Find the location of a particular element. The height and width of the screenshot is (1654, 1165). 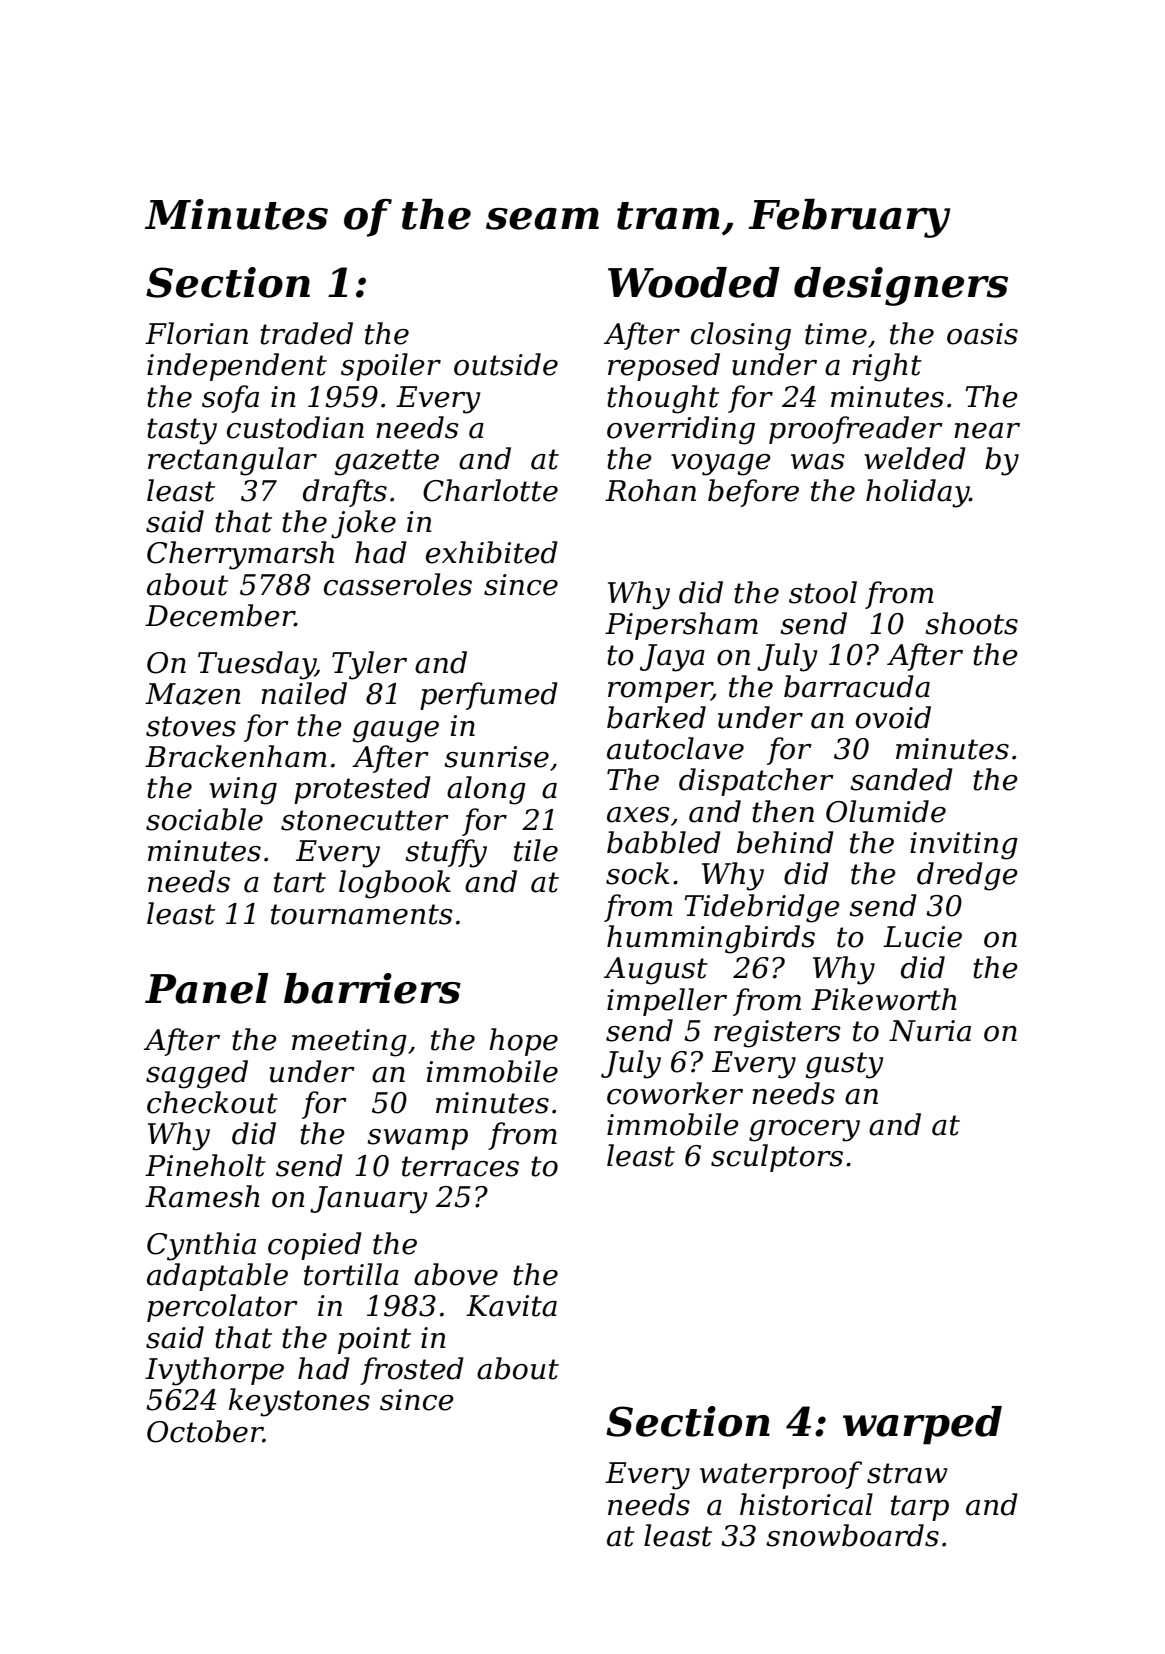

Wooded is located at coordinates (694, 282).
